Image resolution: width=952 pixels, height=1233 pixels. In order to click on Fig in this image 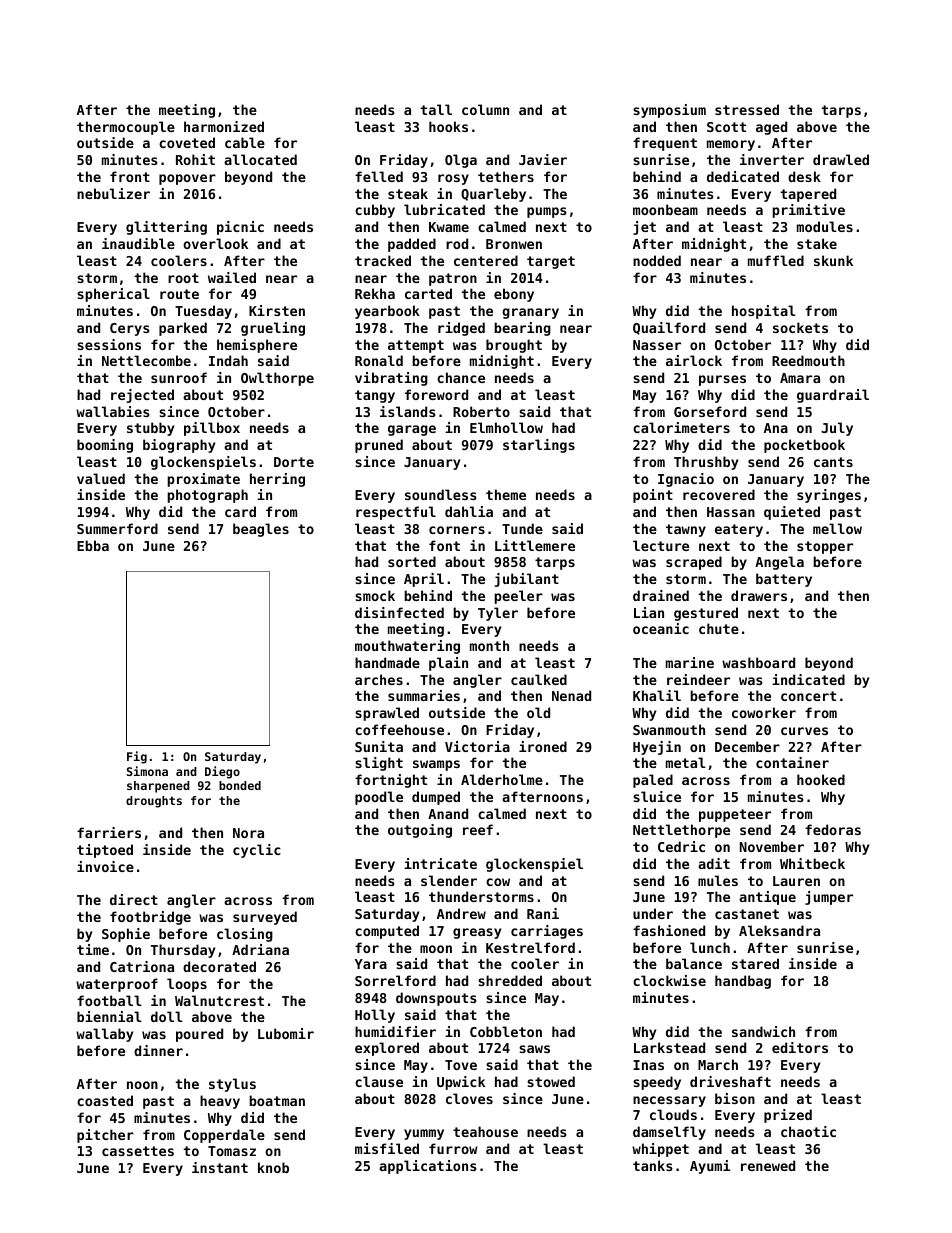, I will do `click(137, 757)`.
